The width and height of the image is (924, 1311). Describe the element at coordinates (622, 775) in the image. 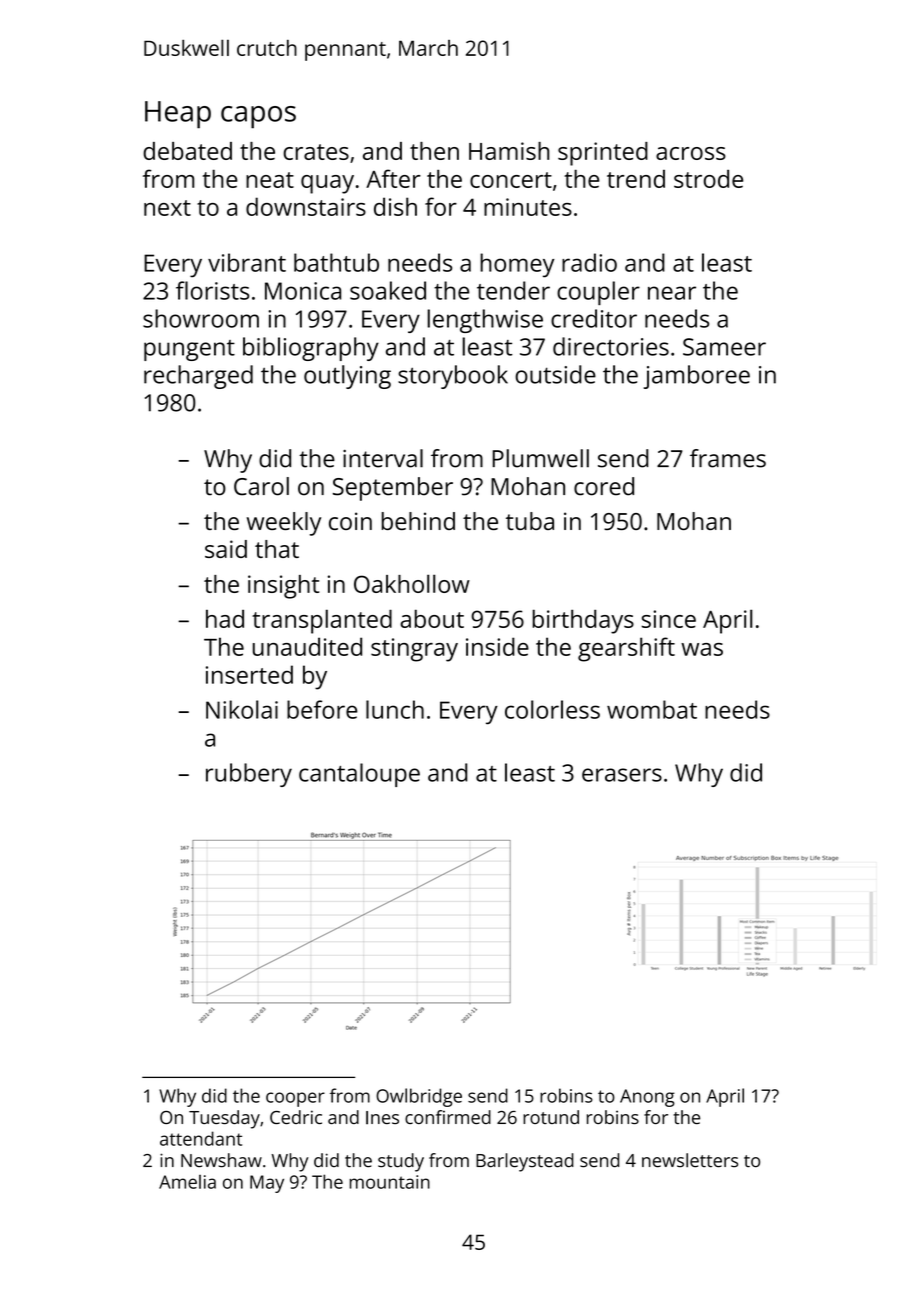

I see `erasers` at that location.
